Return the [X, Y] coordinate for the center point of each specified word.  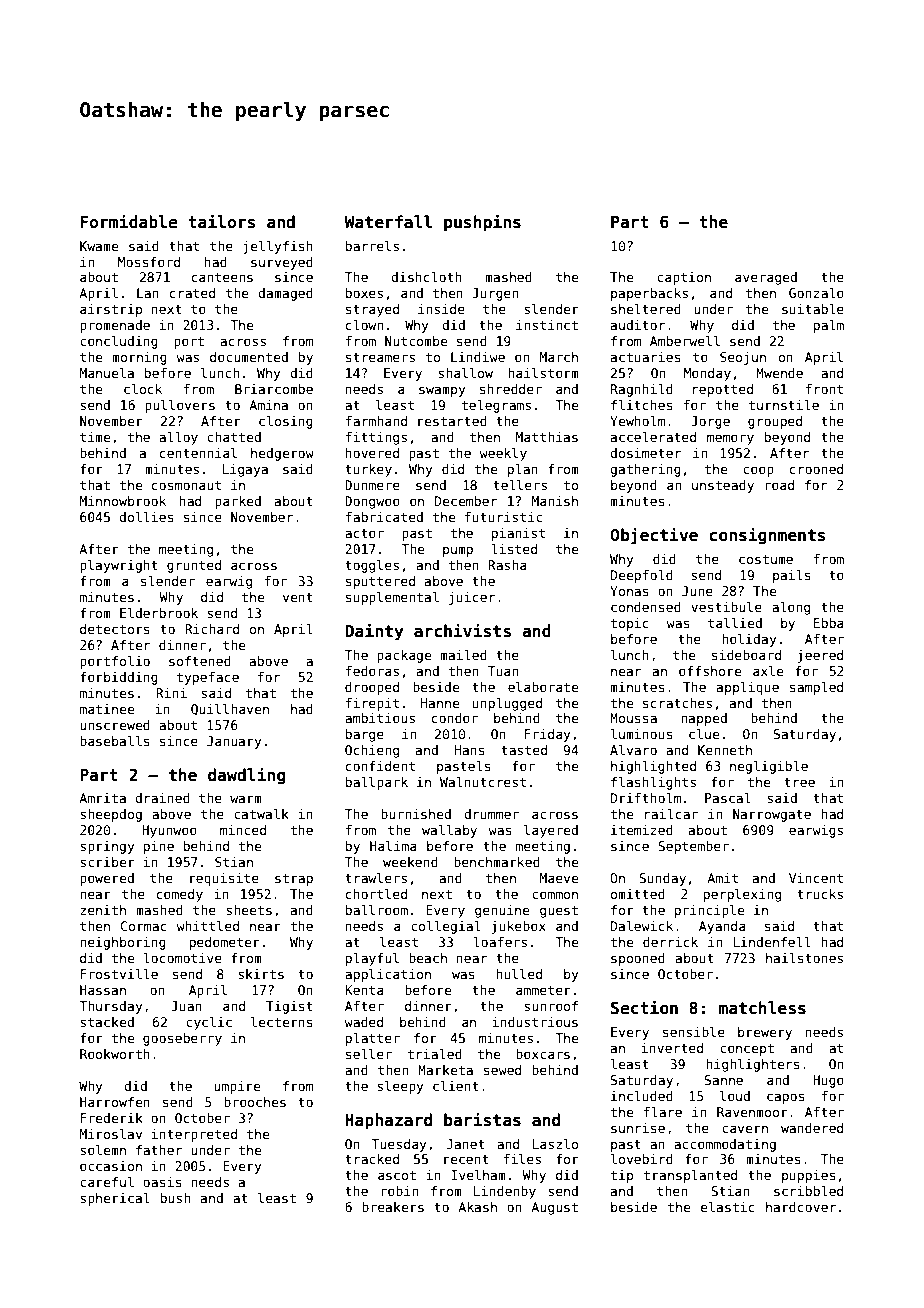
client [456, 1086]
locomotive [182, 958]
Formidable [129, 221]
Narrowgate [772, 815]
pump [458, 551]
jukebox [519, 927]
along [791, 608]
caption [684, 278]
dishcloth [426, 277]
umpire [237, 1087]
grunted [194, 566]
